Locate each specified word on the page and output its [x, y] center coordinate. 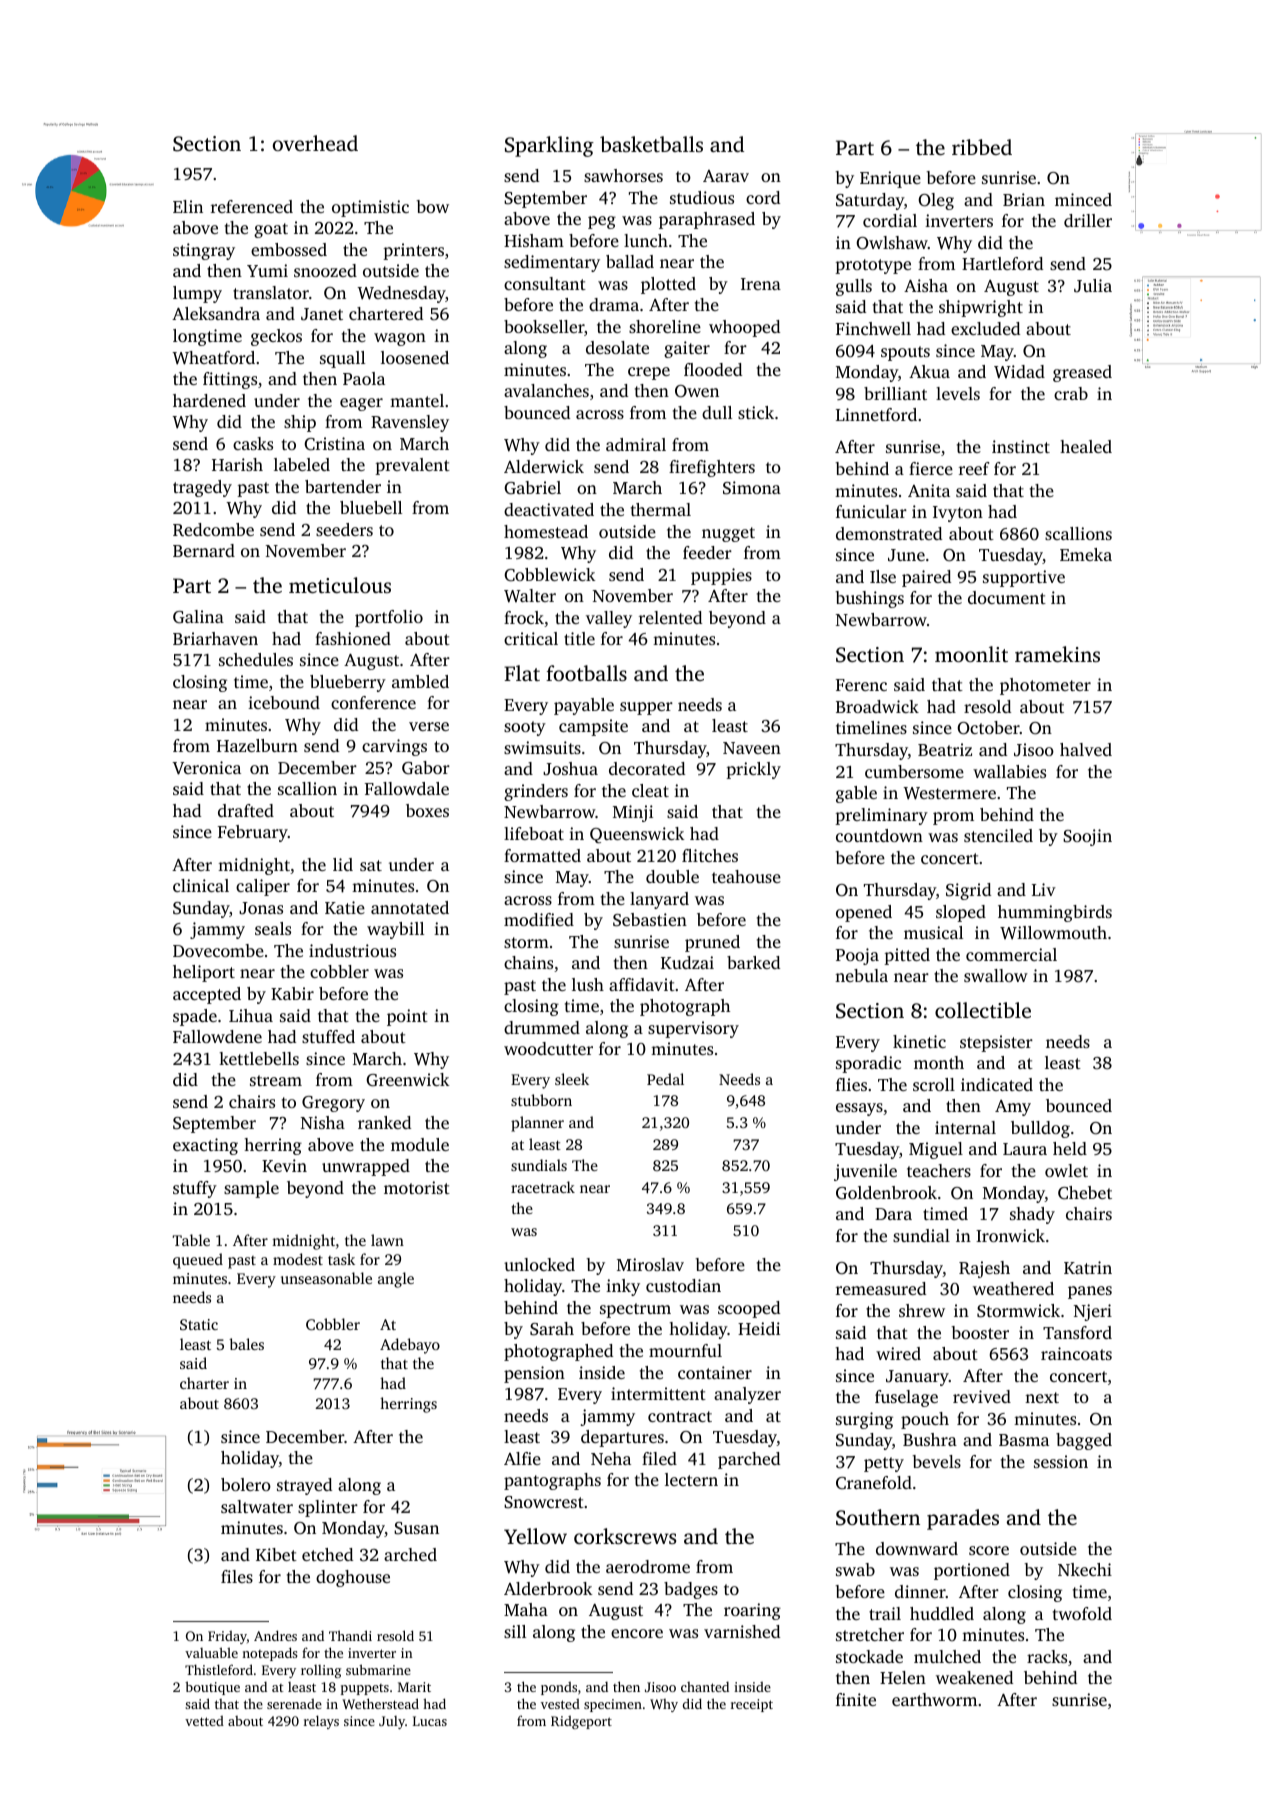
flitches [710, 855]
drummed [542, 1027]
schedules [256, 659]
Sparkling [549, 146]
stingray [204, 251]
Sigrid [968, 891]
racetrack [543, 1187]
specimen [613, 1705]
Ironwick [1010, 1235]
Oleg [936, 201]
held [1070, 1148]
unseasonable [326, 1278]
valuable [211, 1652]
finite [856, 1699]
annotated [410, 907]
